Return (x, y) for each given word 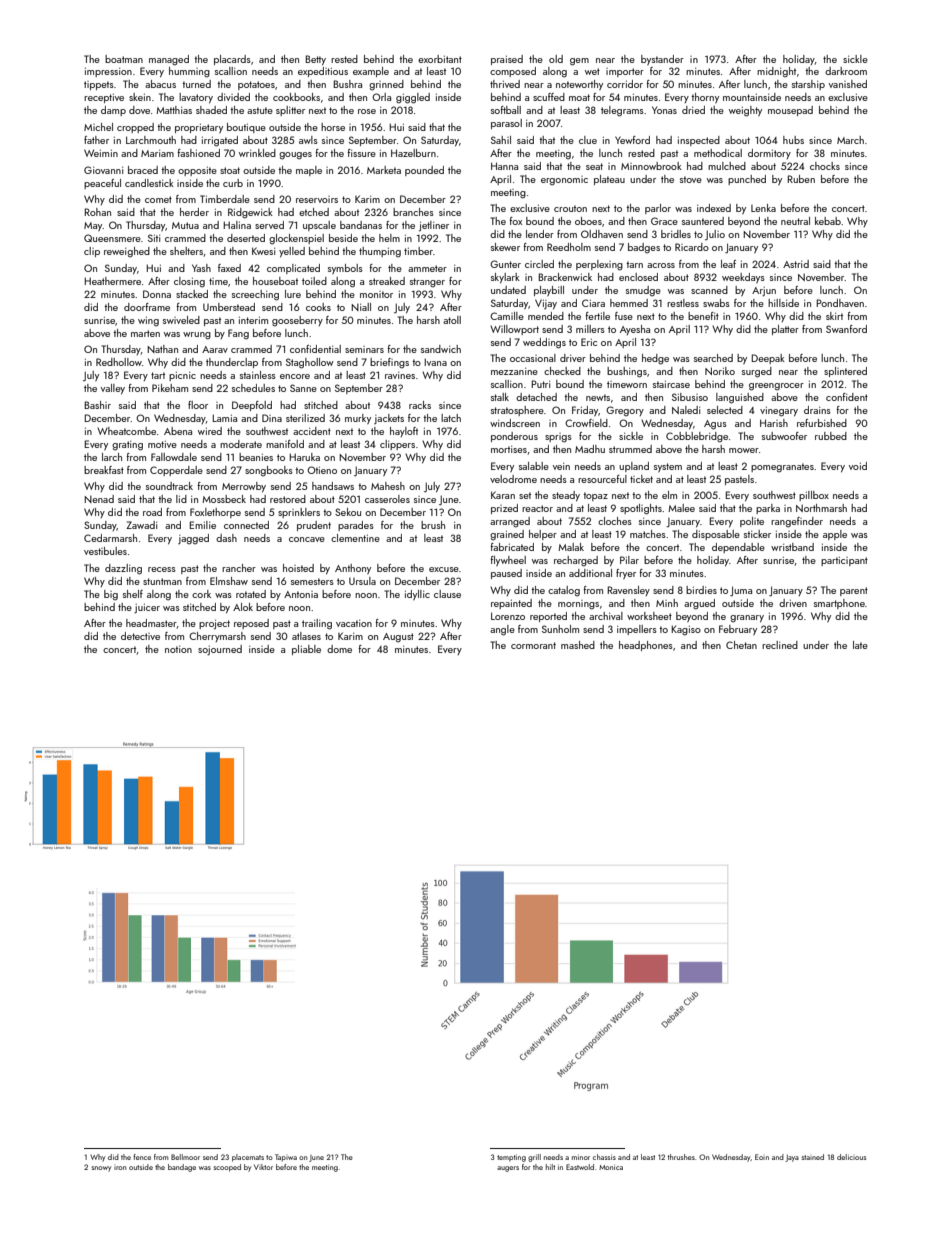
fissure (361, 153)
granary (747, 619)
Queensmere (112, 238)
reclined (780, 645)
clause (447, 594)
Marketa (384, 170)
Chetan (741, 645)
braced (143, 170)
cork (201, 594)
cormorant (533, 645)
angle (502, 630)
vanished (848, 84)
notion (178, 649)
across (661, 265)
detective (140, 636)
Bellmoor (185, 1157)
